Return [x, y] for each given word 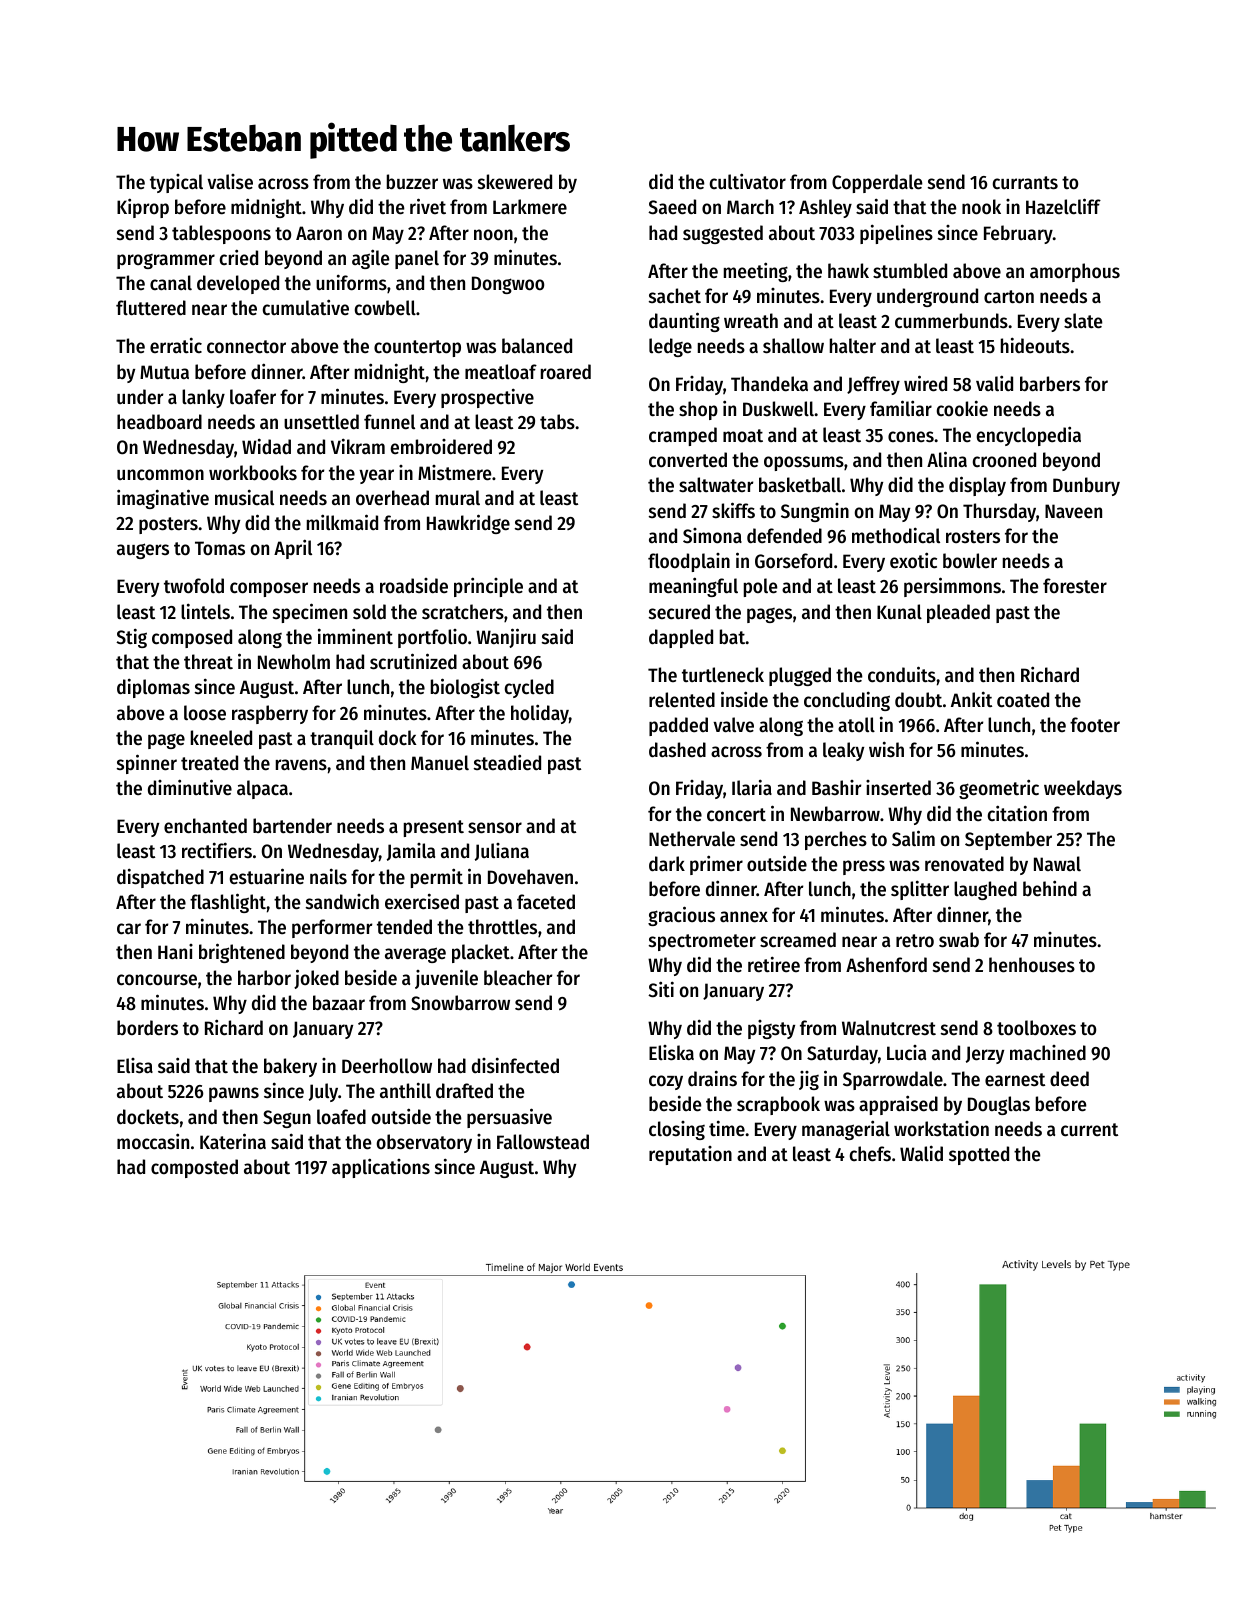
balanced [537, 346]
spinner [147, 764]
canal [171, 282]
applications [381, 1168]
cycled [529, 688]
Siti [661, 989]
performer [332, 928]
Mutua [164, 372]
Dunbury [1086, 486]
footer [1095, 725]
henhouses [1032, 965]
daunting [684, 322]
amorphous [1075, 272]
